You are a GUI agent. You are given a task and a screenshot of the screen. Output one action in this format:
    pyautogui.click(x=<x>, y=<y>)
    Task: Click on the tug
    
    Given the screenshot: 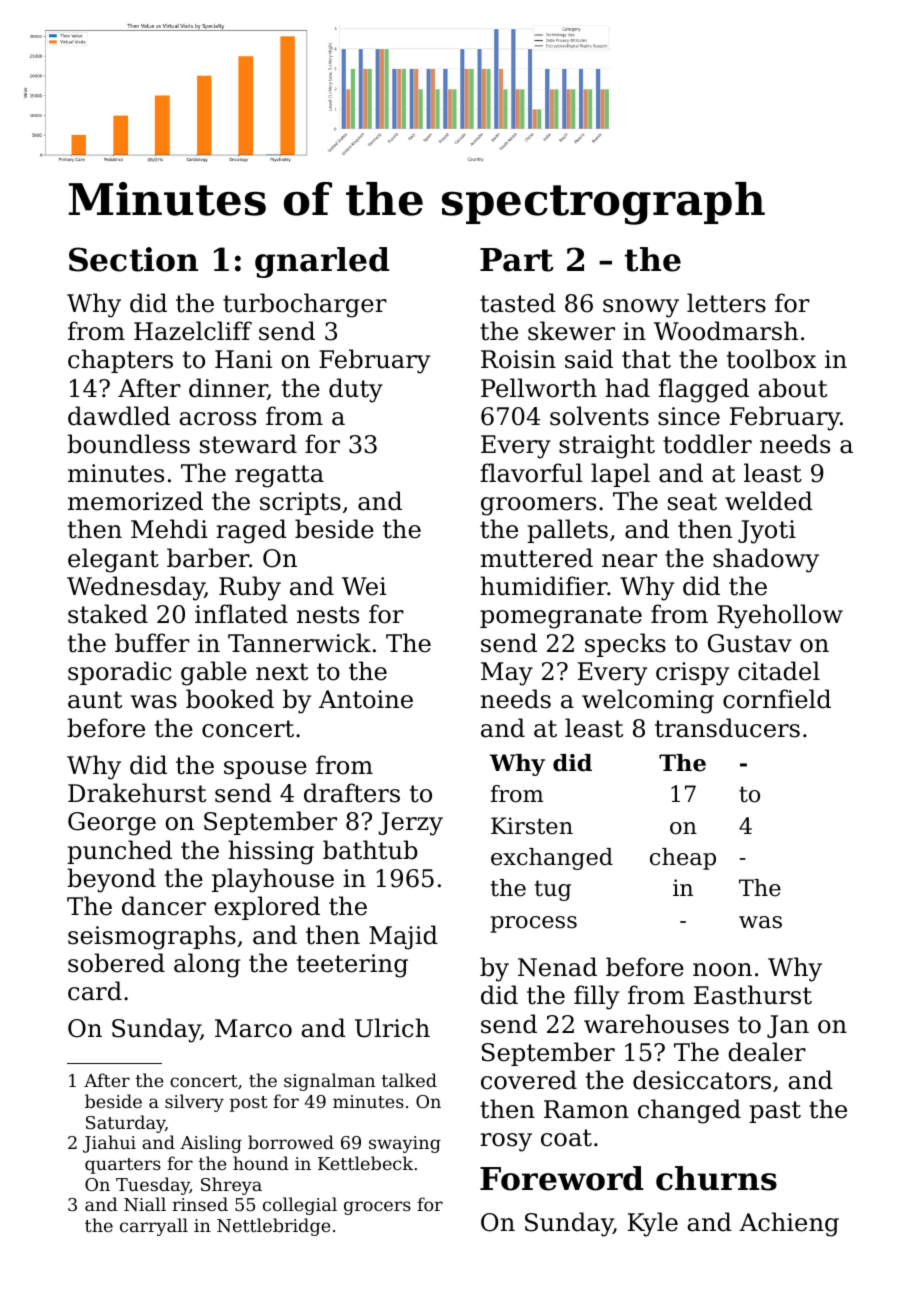 What is the action you would take?
    pyautogui.click(x=553, y=890)
